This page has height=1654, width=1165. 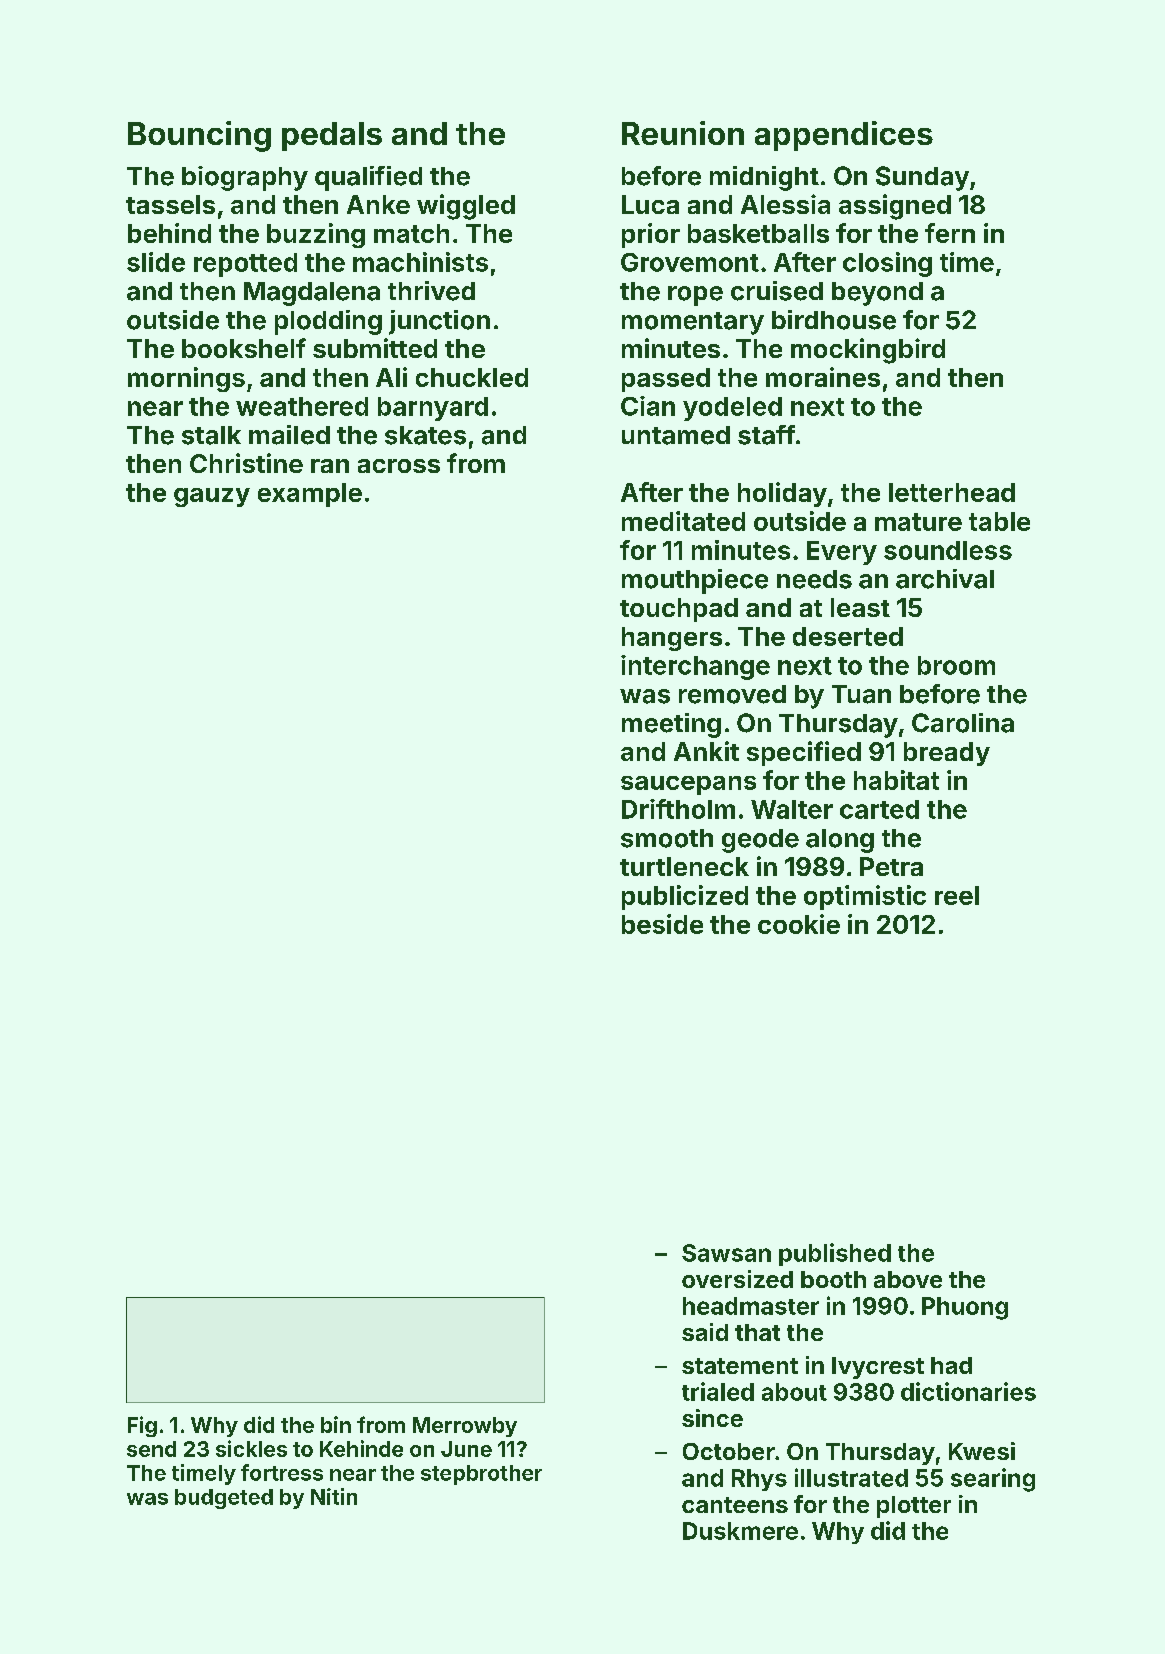 I want to click on budgeted, so click(x=224, y=1499).
